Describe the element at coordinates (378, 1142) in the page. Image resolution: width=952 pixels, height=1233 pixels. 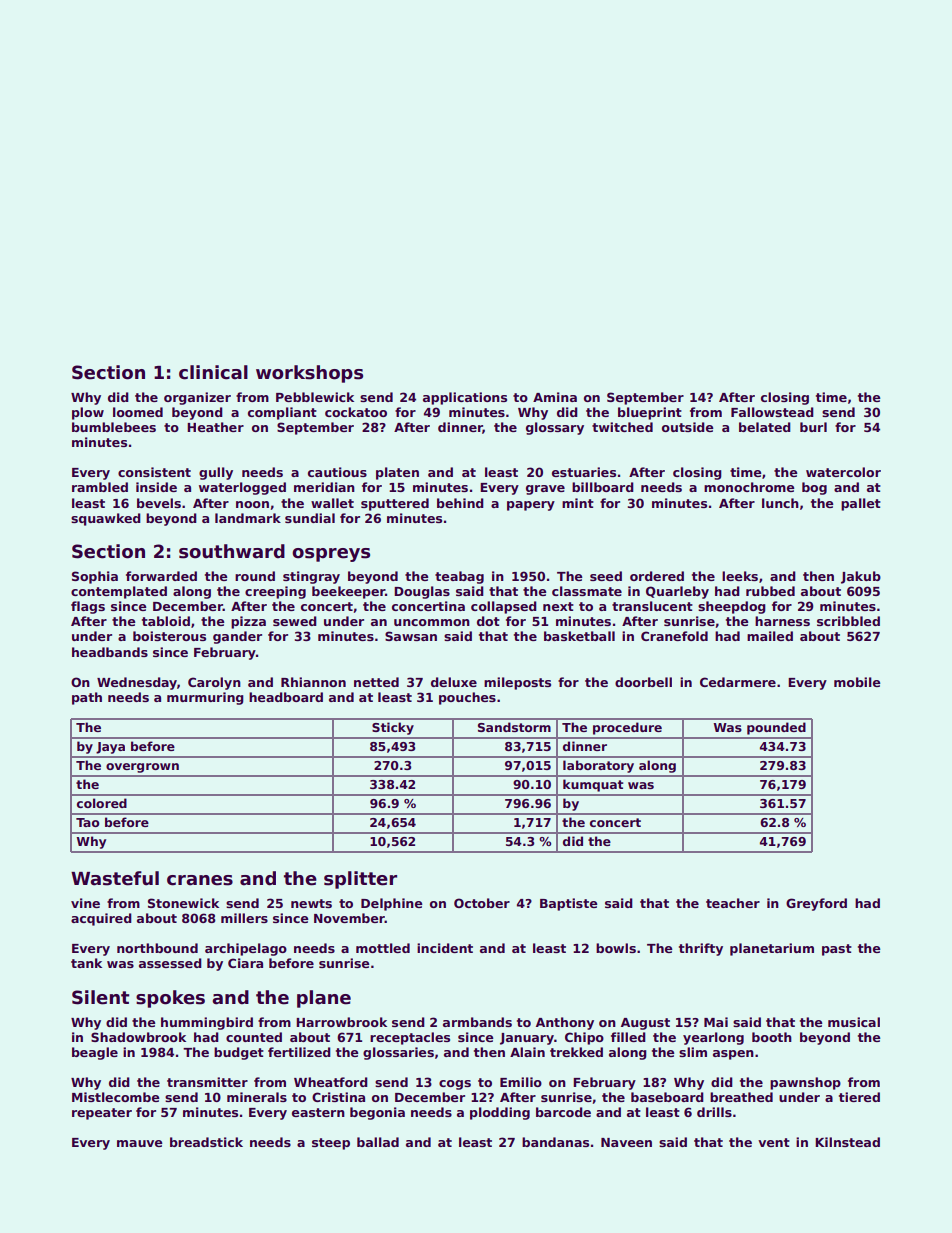
I see `ballad` at that location.
